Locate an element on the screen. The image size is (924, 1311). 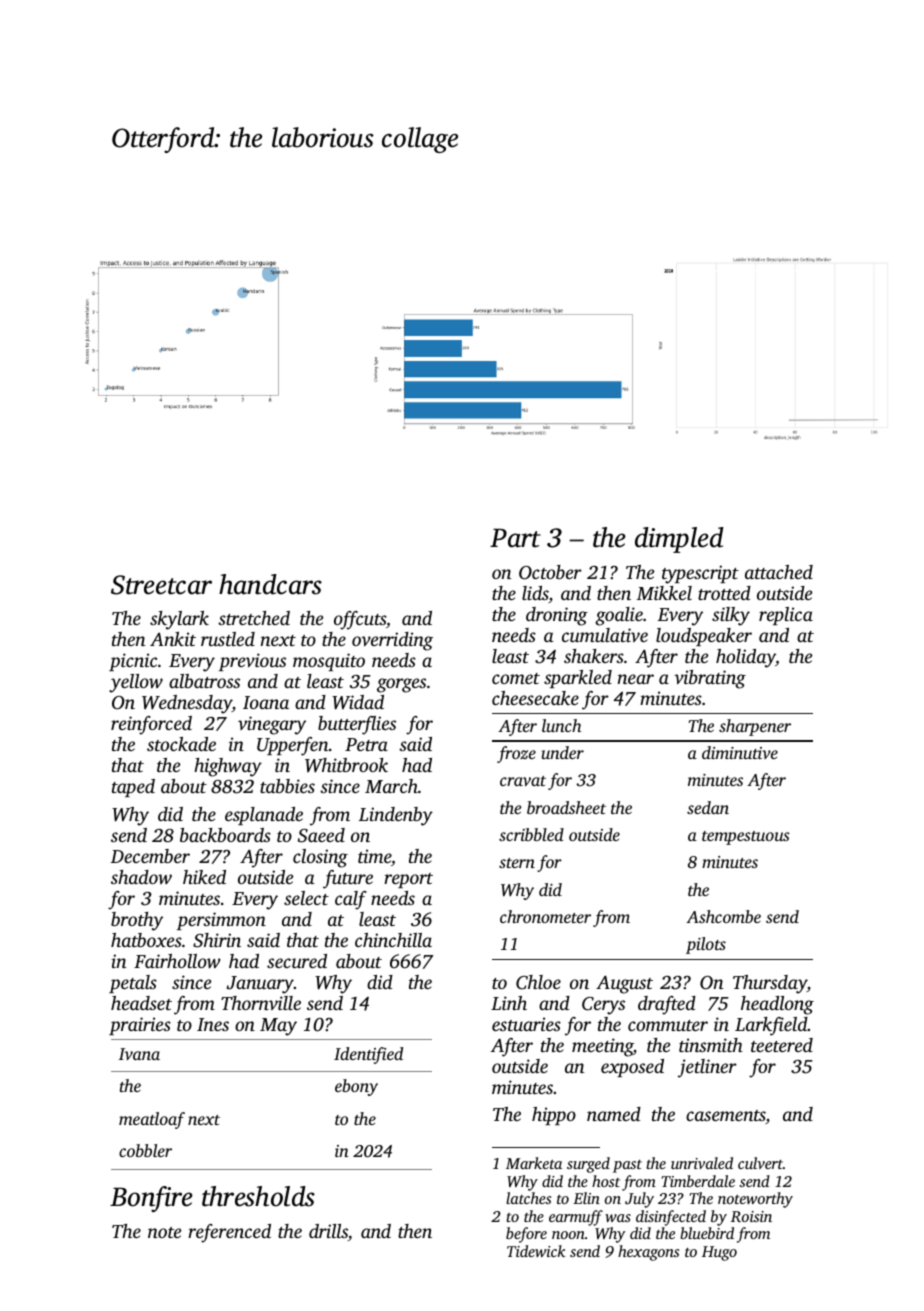
tempestuous is located at coordinates (746, 838).
